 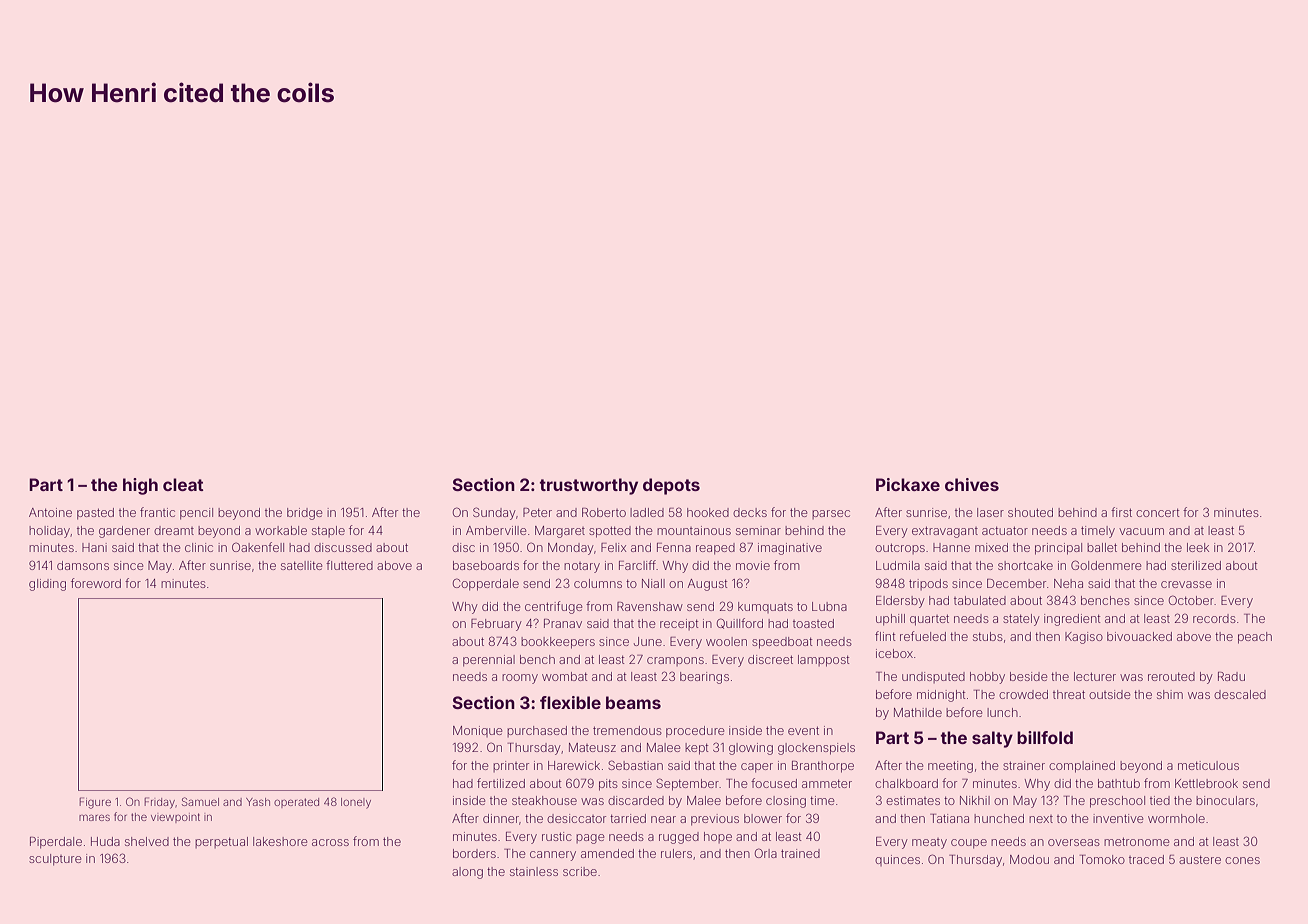 I want to click on concert, so click(x=1157, y=512).
